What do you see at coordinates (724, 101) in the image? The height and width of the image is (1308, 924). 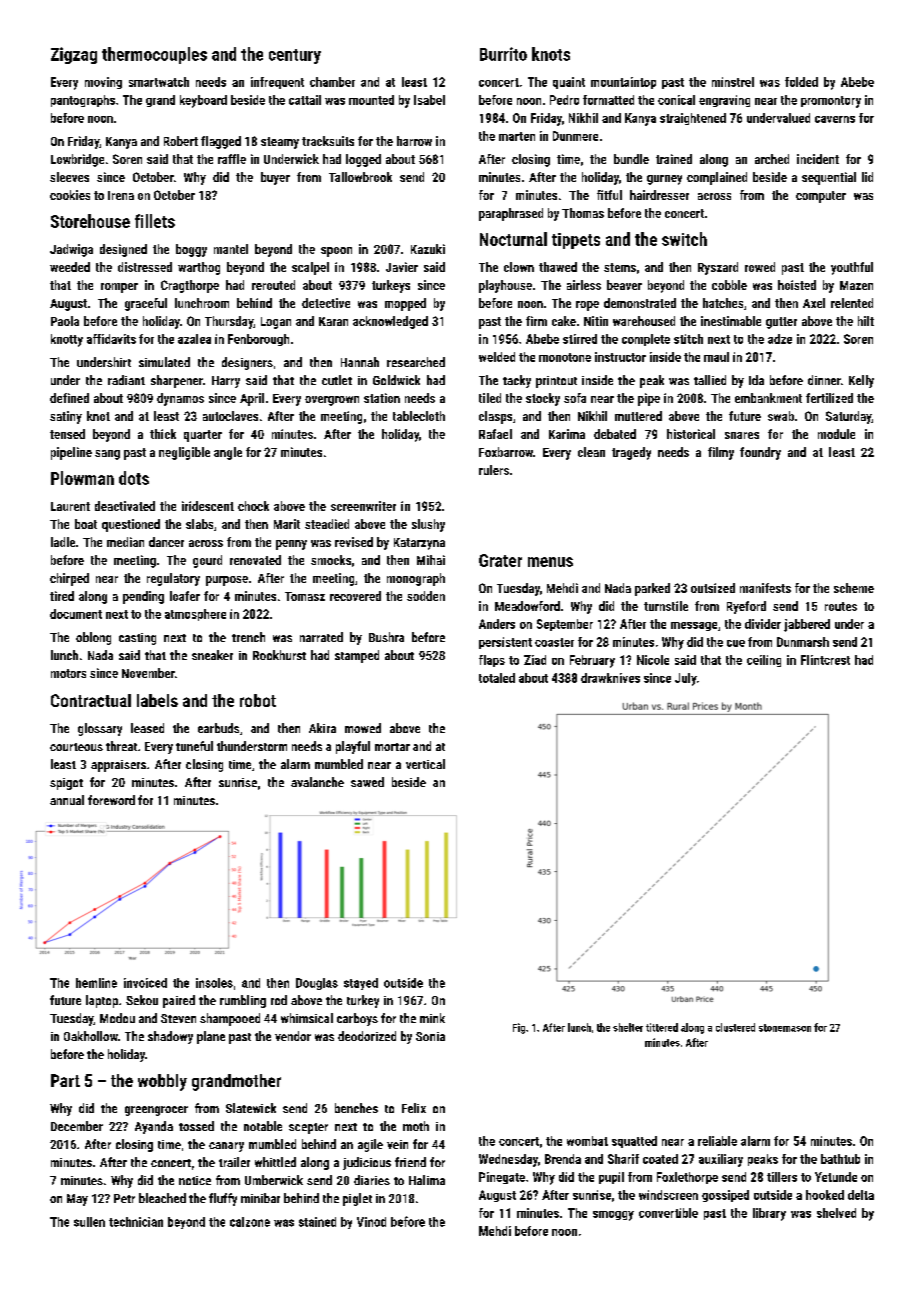 I see `engraving` at bounding box center [724, 101].
